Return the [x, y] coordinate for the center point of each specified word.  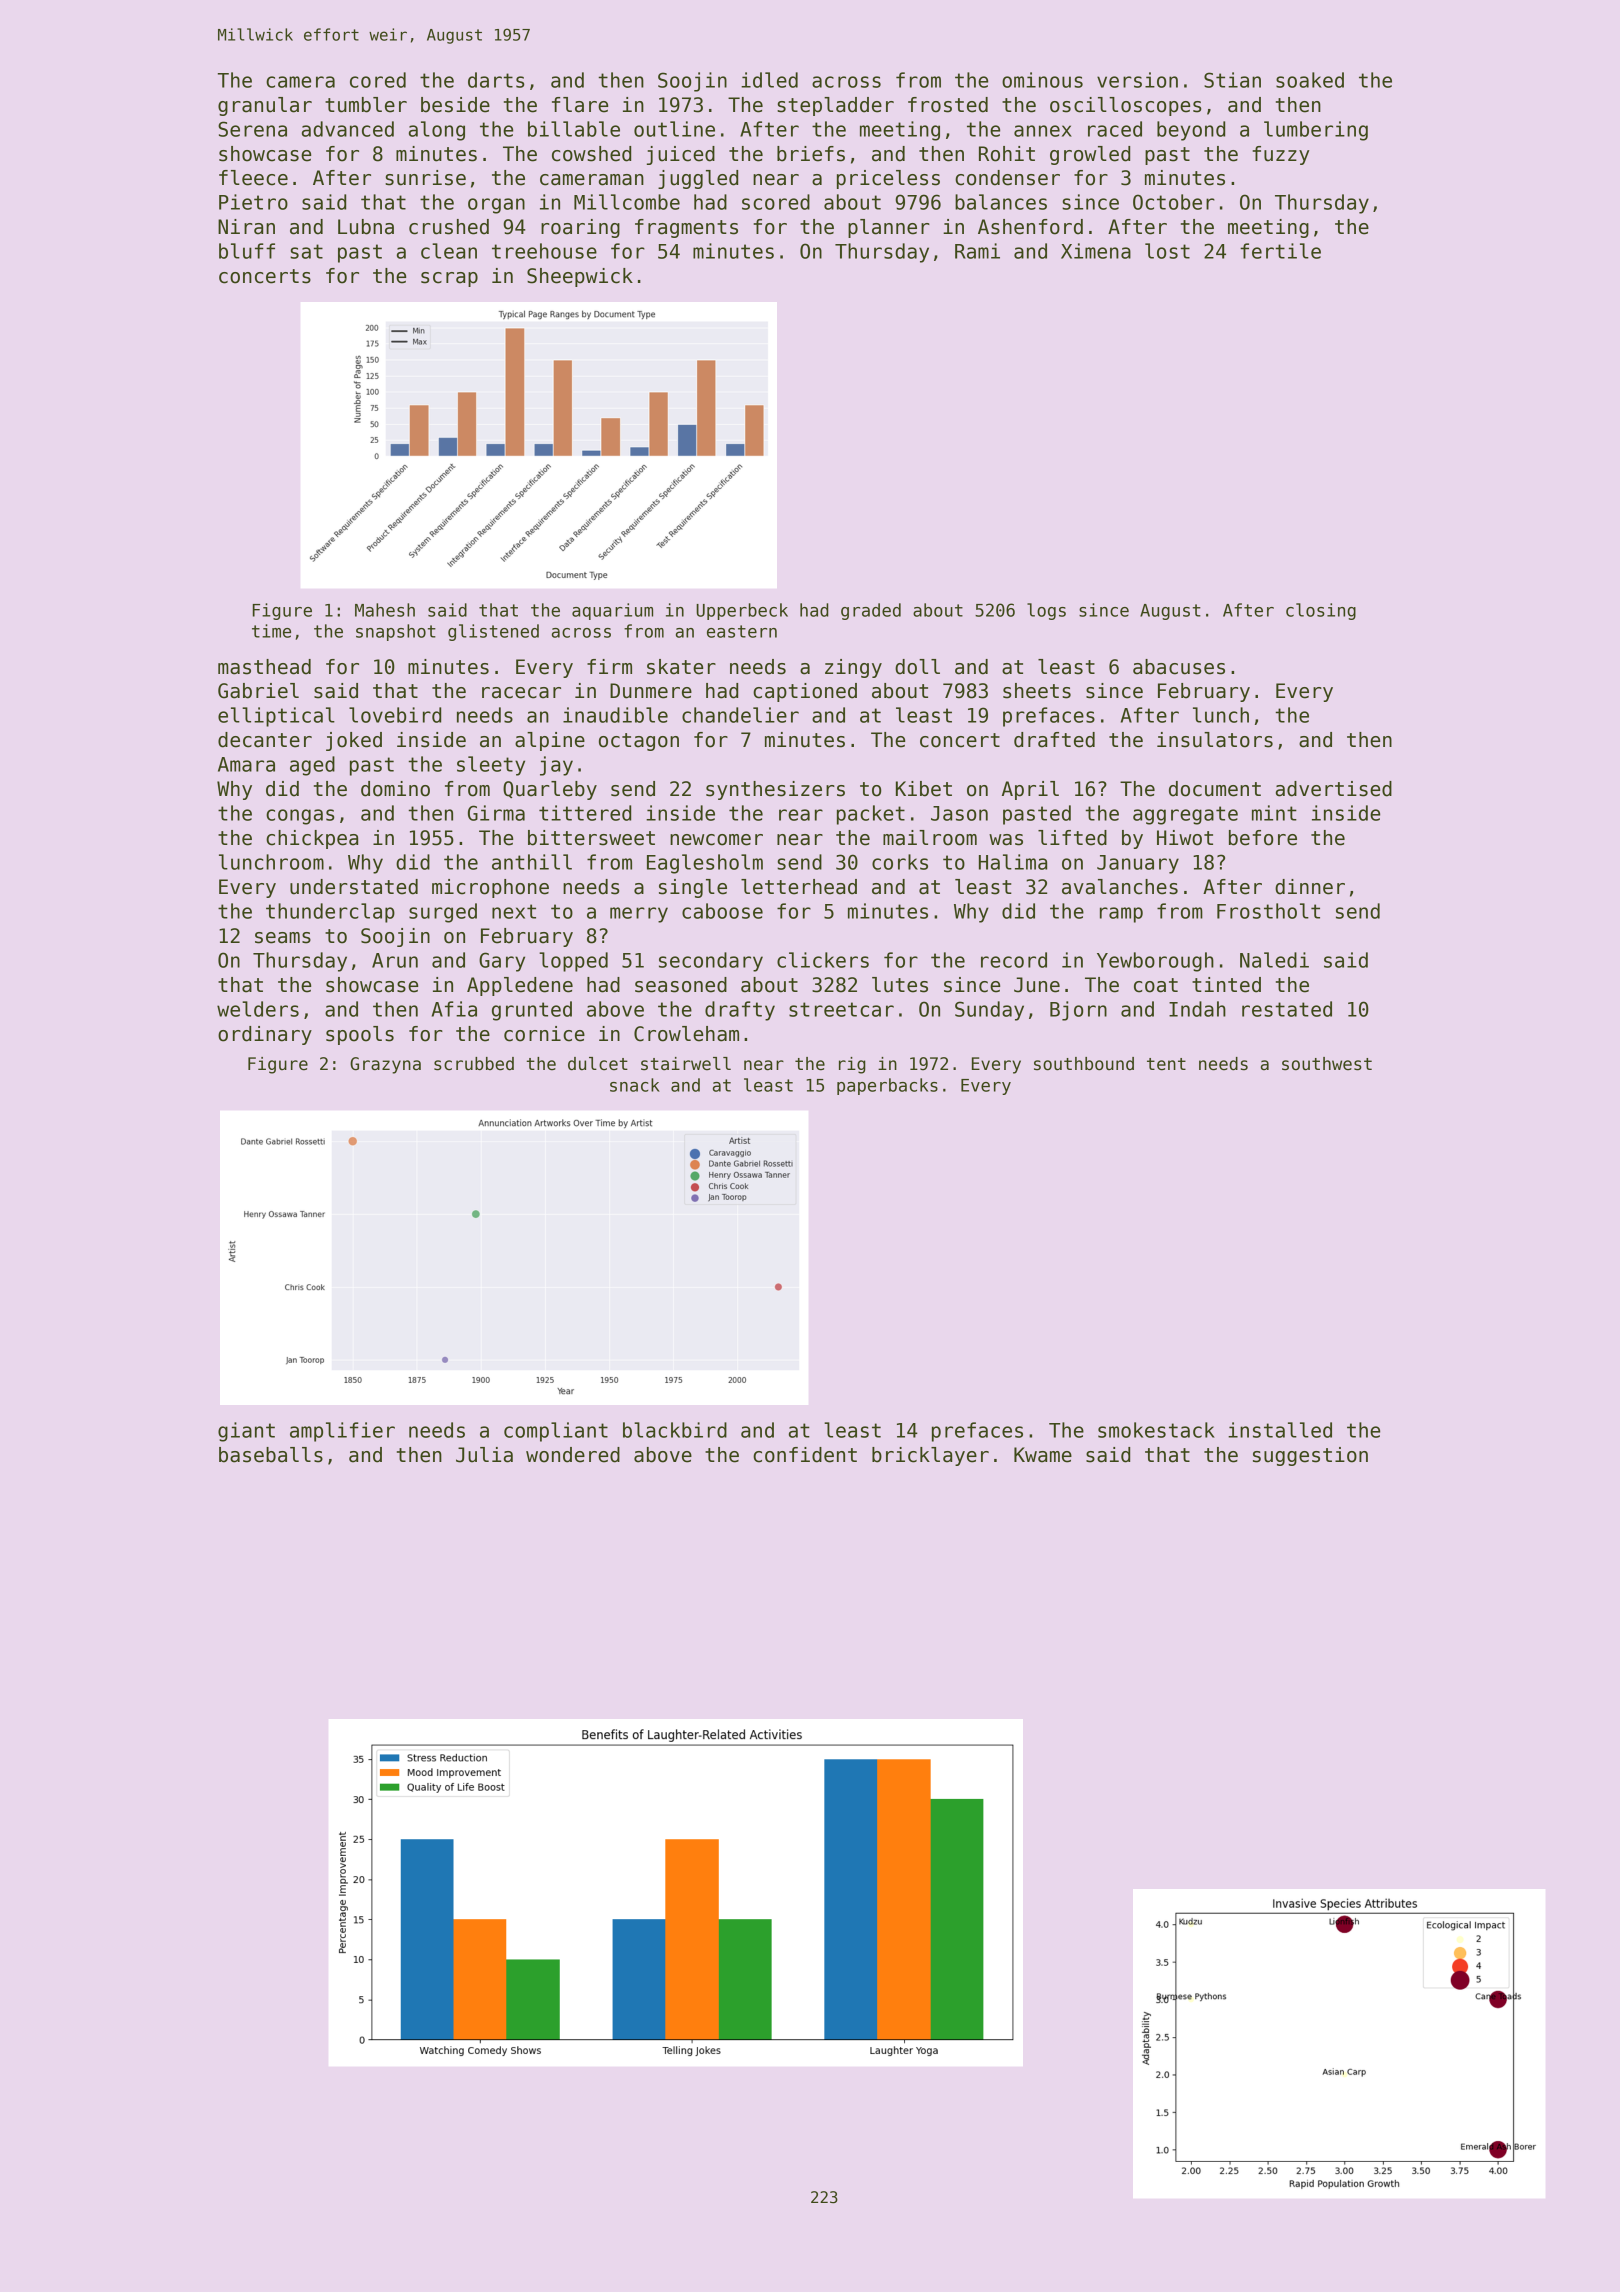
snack [635, 1085]
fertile [1280, 251]
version [1137, 80]
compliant [556, 1432]
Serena [252, 129]
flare [580, 105]
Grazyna [385, 1065]
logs [1046, 611]
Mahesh [385, 610]
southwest [1327, 1064]
